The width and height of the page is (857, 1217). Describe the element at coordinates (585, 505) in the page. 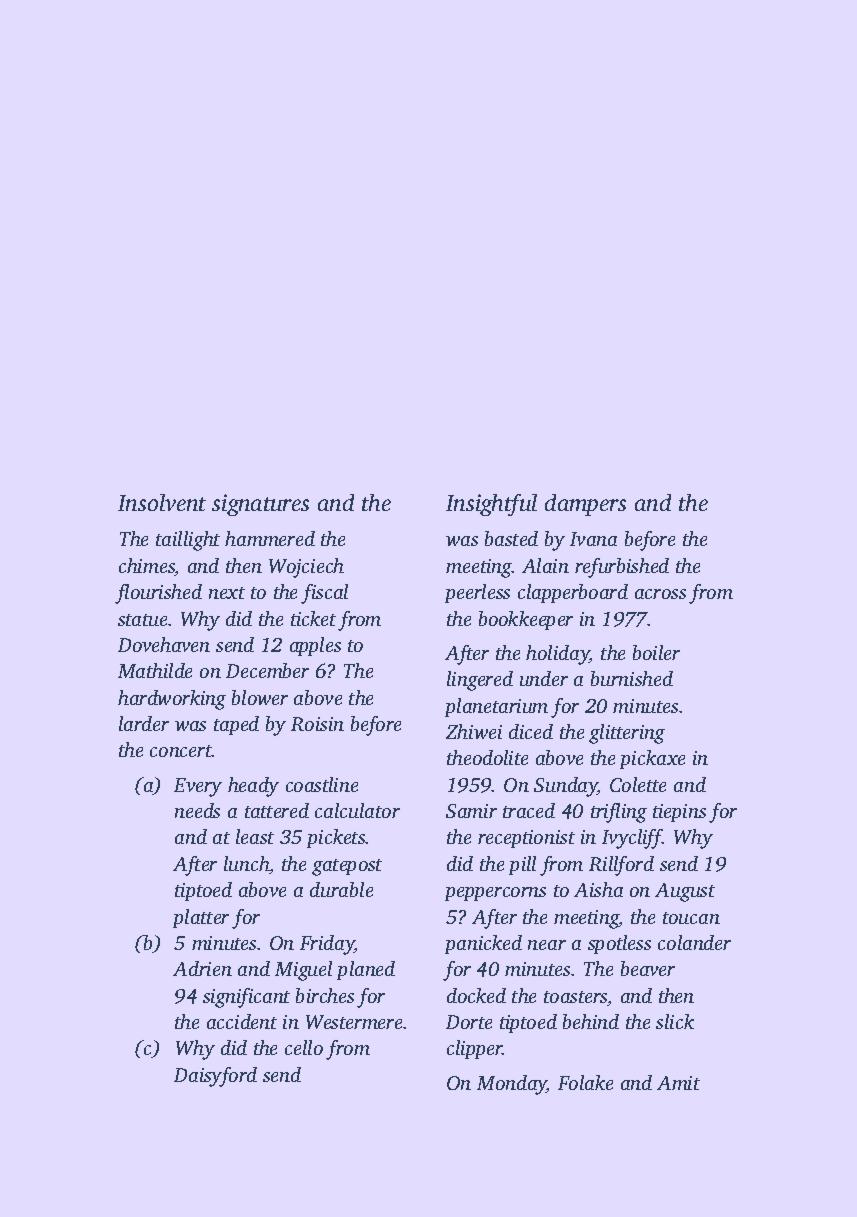

I see `dampers` at that location.
